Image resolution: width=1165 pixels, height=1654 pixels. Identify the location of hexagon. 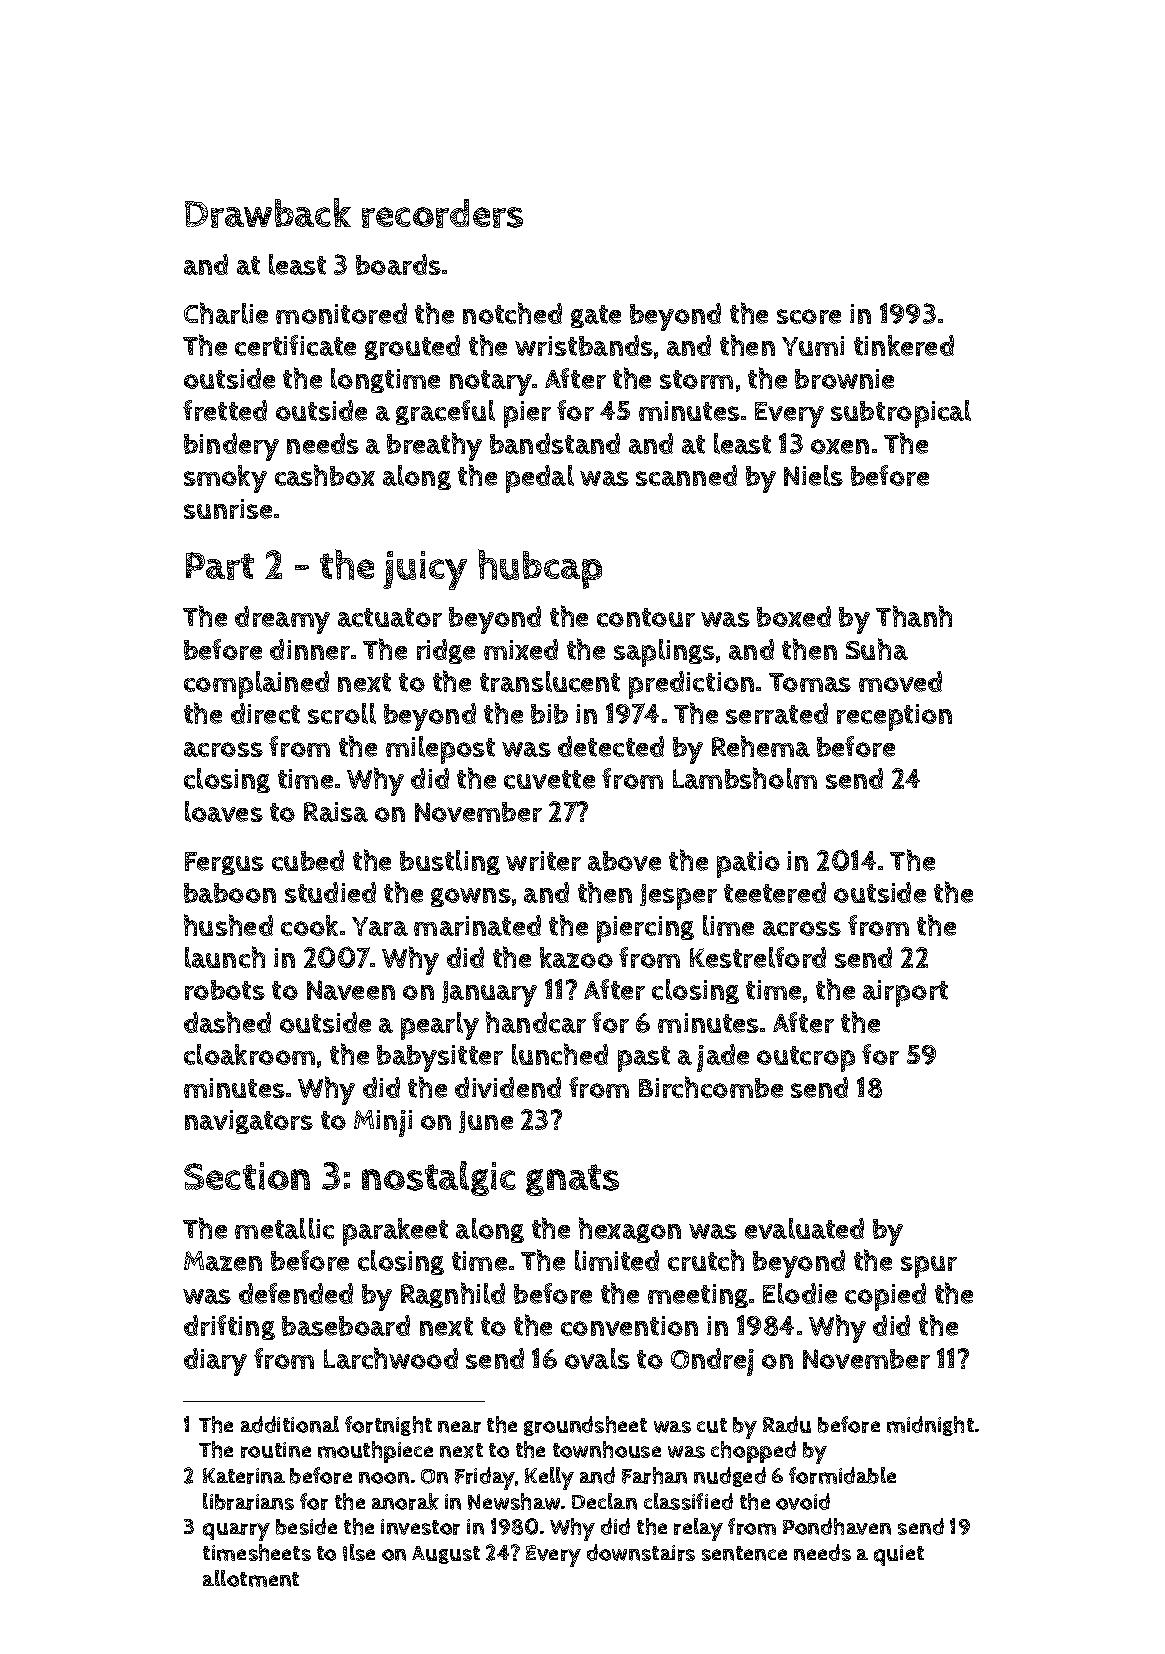
(630, 1230).
